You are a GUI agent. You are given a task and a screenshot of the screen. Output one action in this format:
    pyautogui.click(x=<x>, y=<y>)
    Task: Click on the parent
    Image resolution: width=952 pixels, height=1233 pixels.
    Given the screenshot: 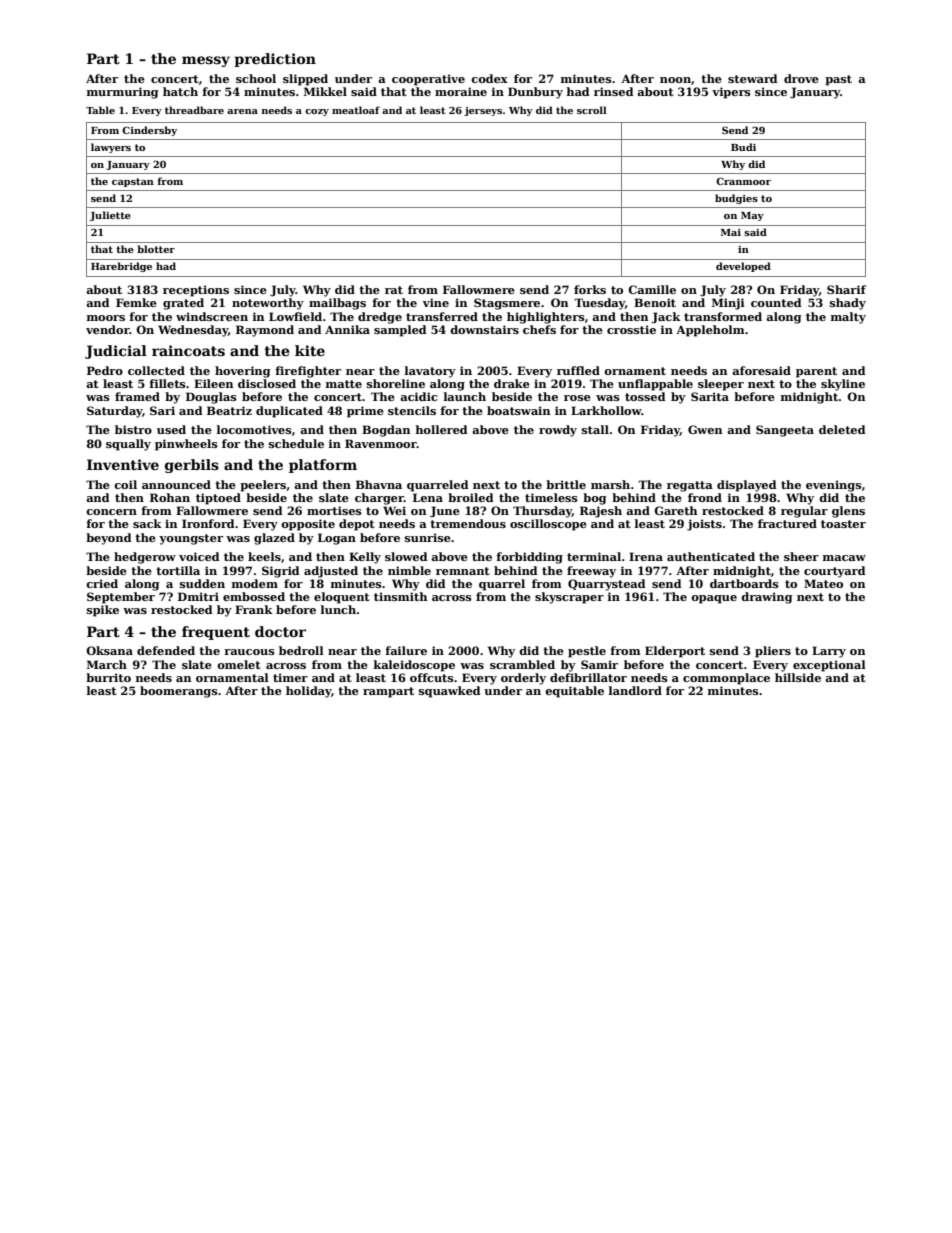 What is the action you would take?
    pyautogui.click(x=816, y=372)
